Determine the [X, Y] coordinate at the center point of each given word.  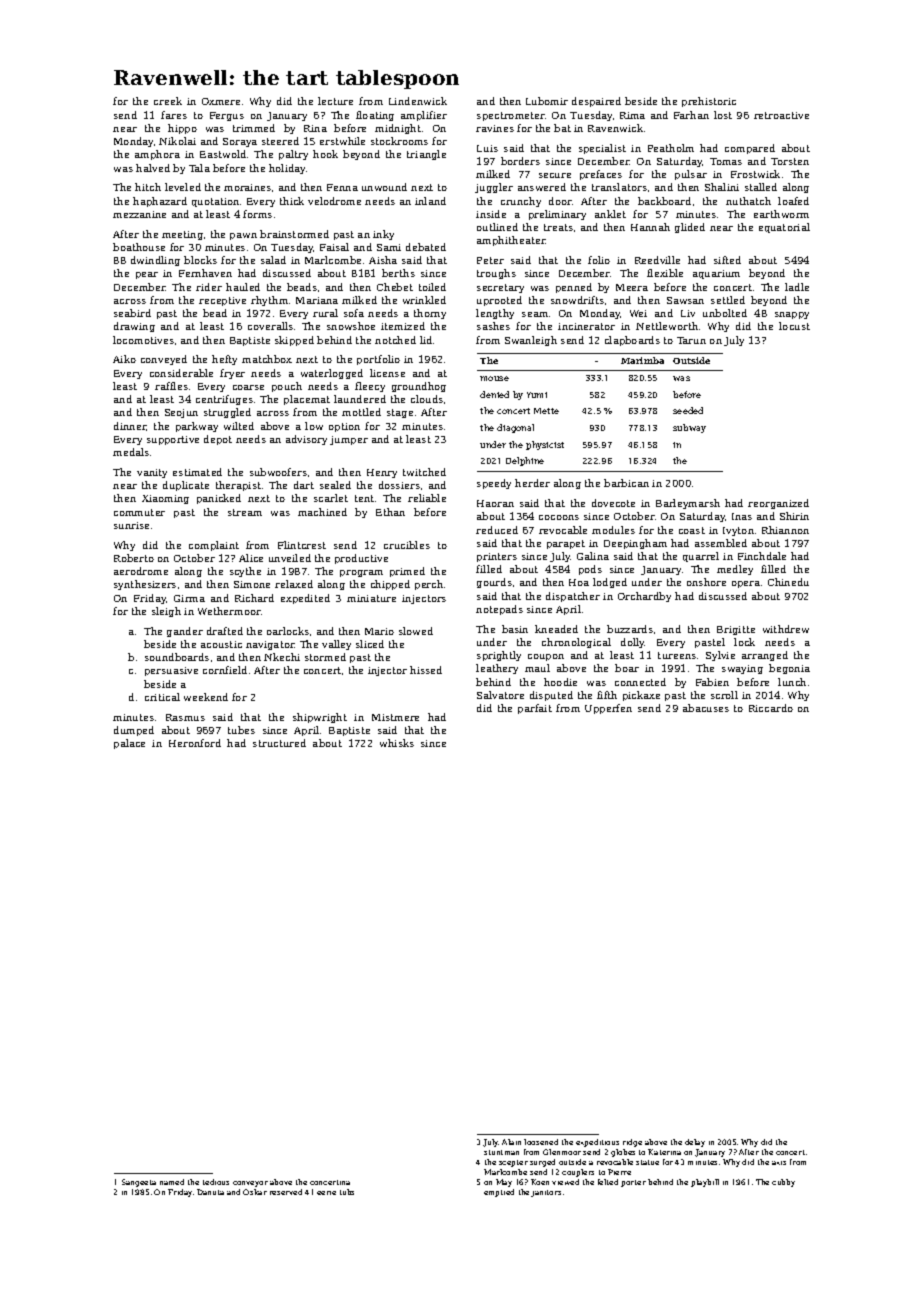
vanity [152, 473]
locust [794, 326]
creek [168, 101]
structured [279, 743]
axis [779, 1163]
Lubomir [547, 101]
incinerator [586, 326]
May [504, 1183]
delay [695, 1143]
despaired [596, 102]
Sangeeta [139, 1183]
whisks [397, 743]
